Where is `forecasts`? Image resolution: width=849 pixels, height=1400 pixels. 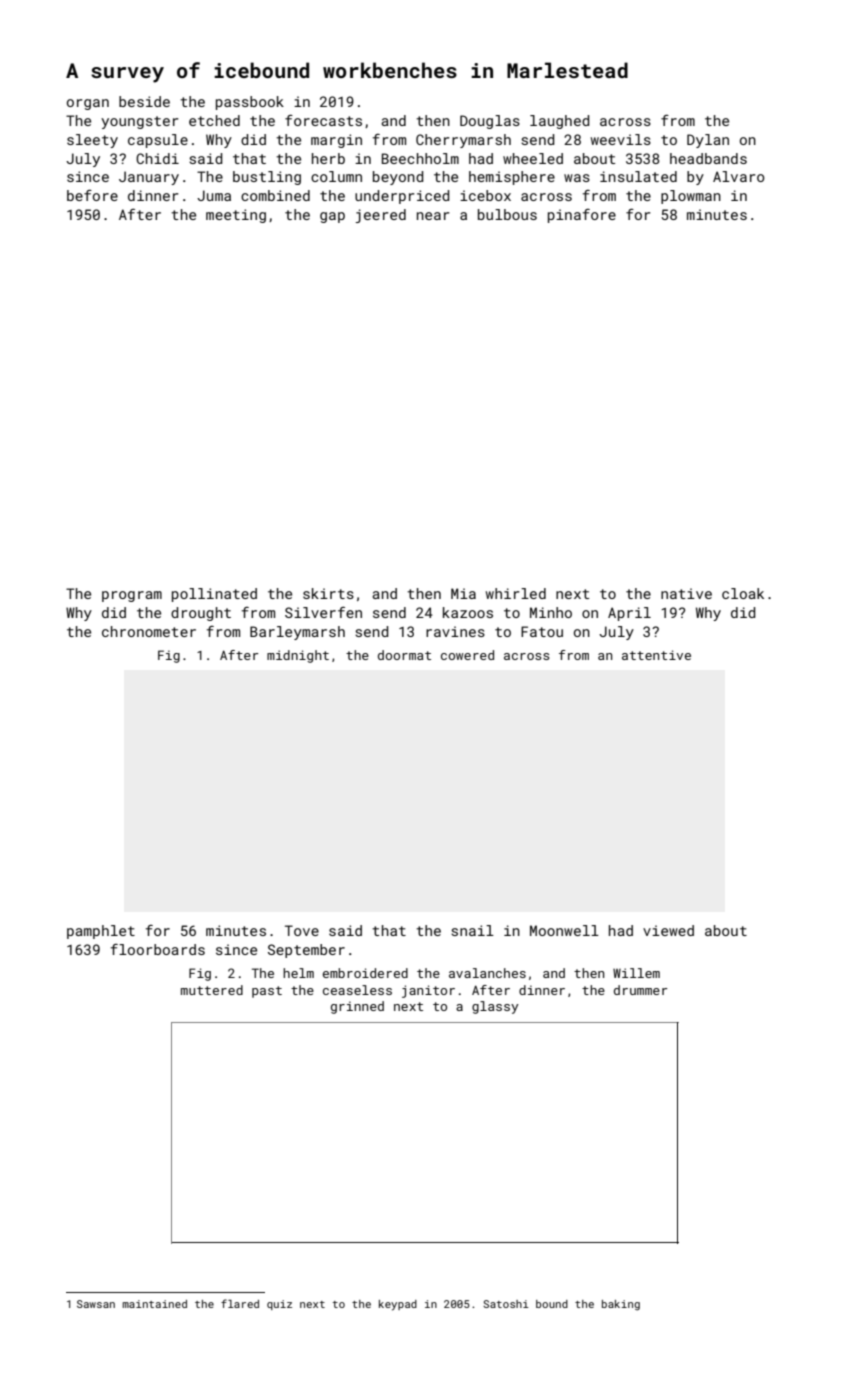
forecasts is located at coordinates (323, 120).
